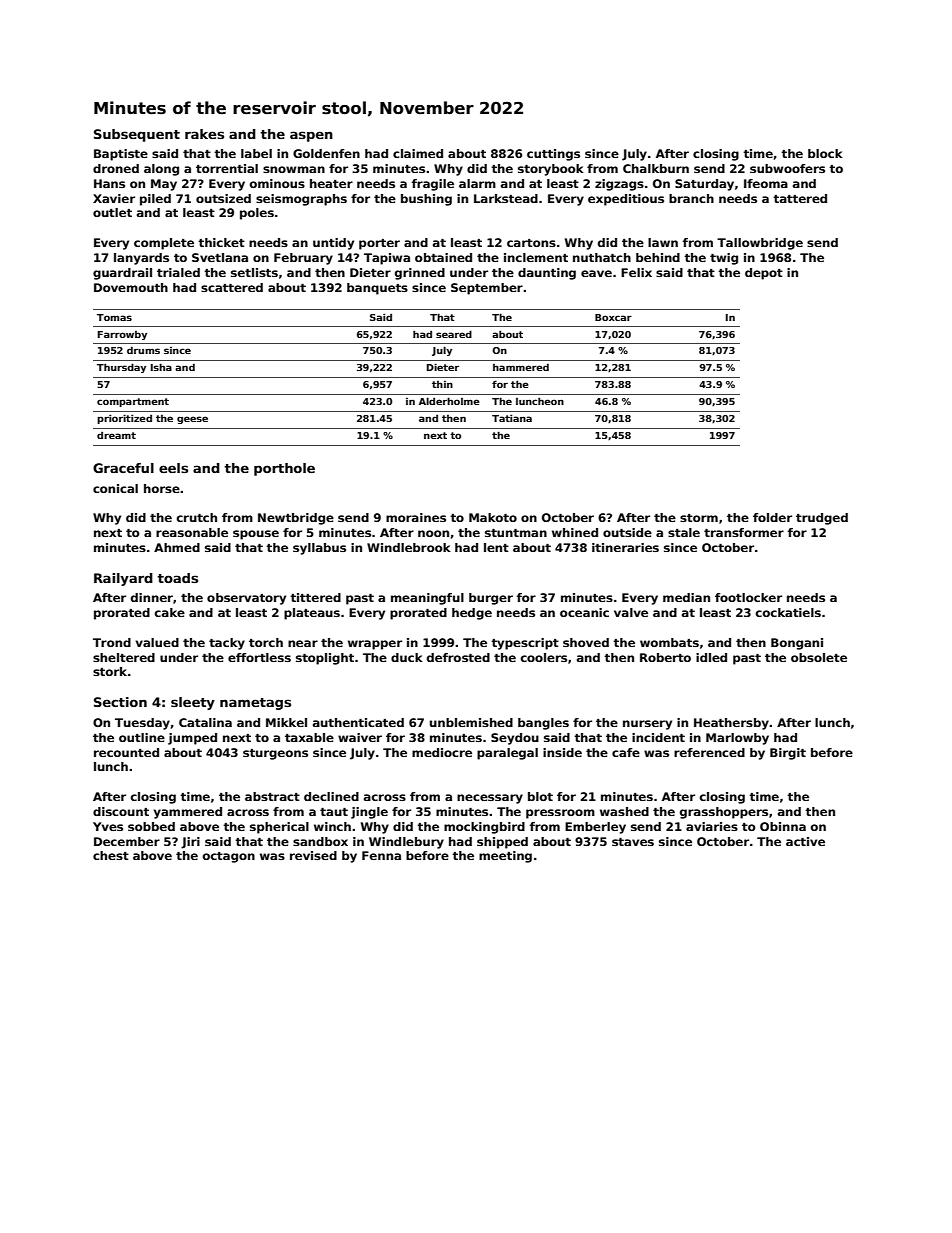 This screenshot has height=1233, width=952. I want to click on grasshoppers, so click(724, 813).
